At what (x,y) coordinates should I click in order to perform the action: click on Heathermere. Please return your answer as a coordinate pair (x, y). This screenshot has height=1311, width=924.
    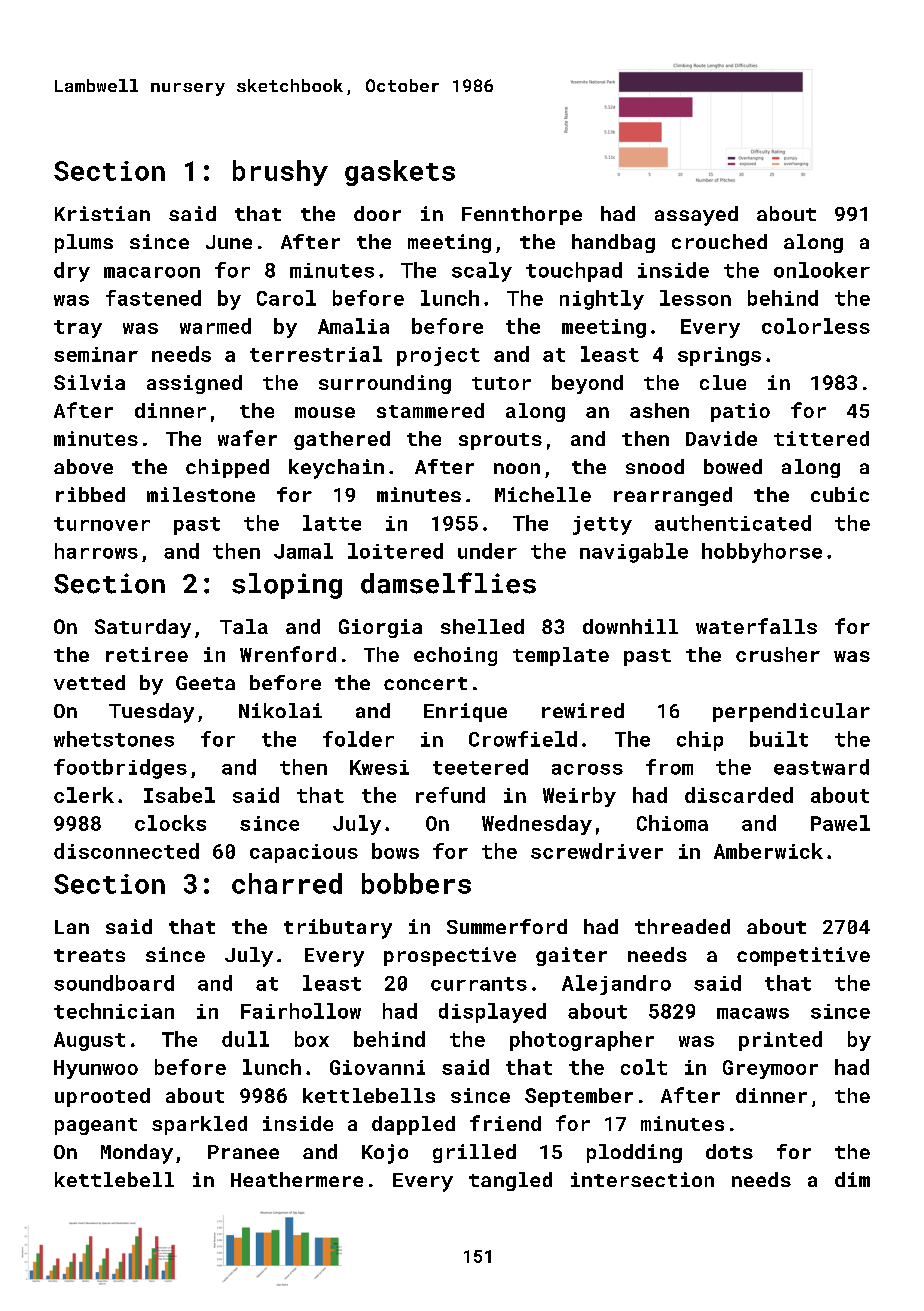
    Looking at the image, I should click on (297, 1179).
